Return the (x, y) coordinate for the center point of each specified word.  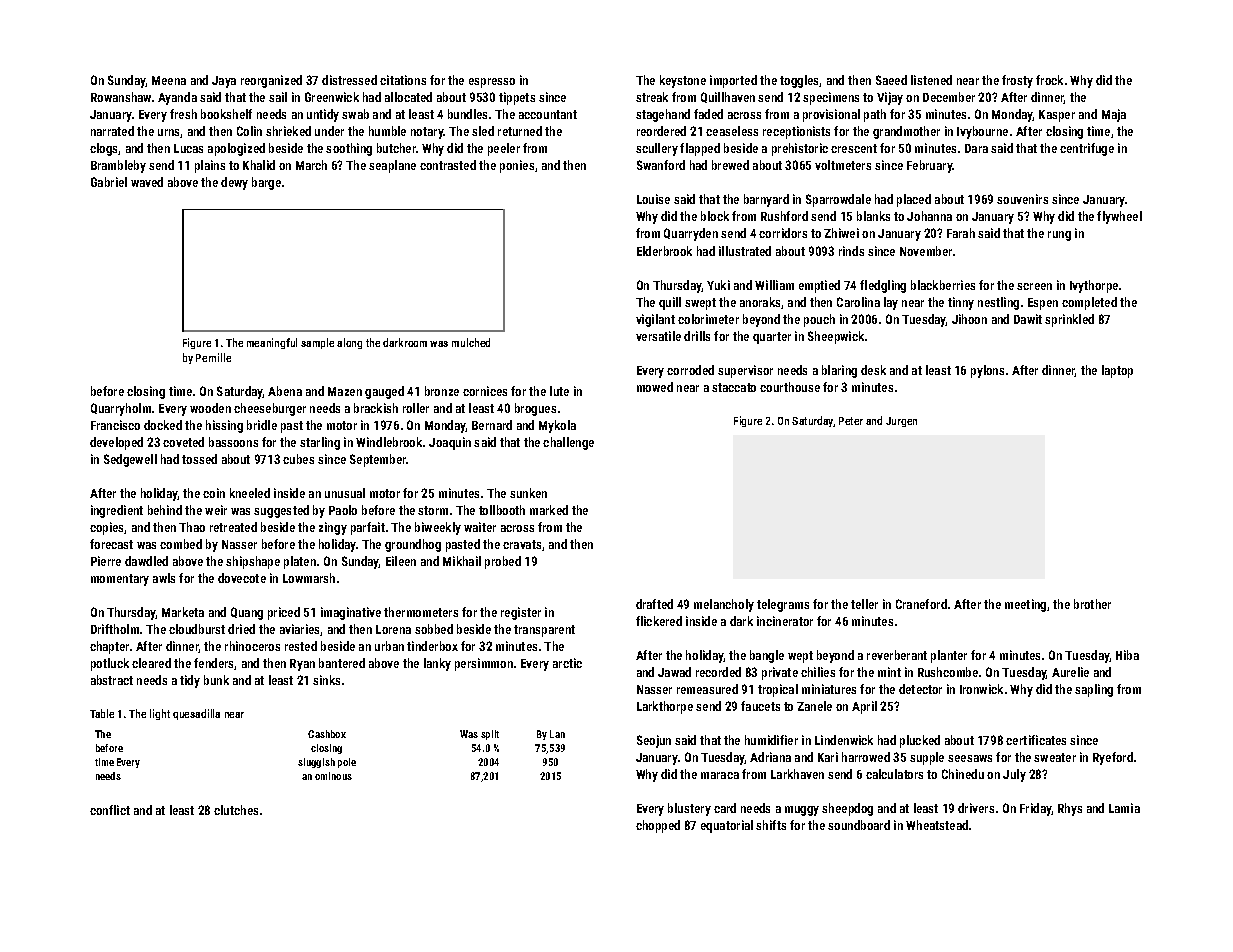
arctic (567, 663)
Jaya (224, 82)
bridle (262, 425)
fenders (214, 664)
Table (102, 713)
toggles (800, 81)
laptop (1117, 371)
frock (1049, 80)
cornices (485, 391)
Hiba (1127, 655)
